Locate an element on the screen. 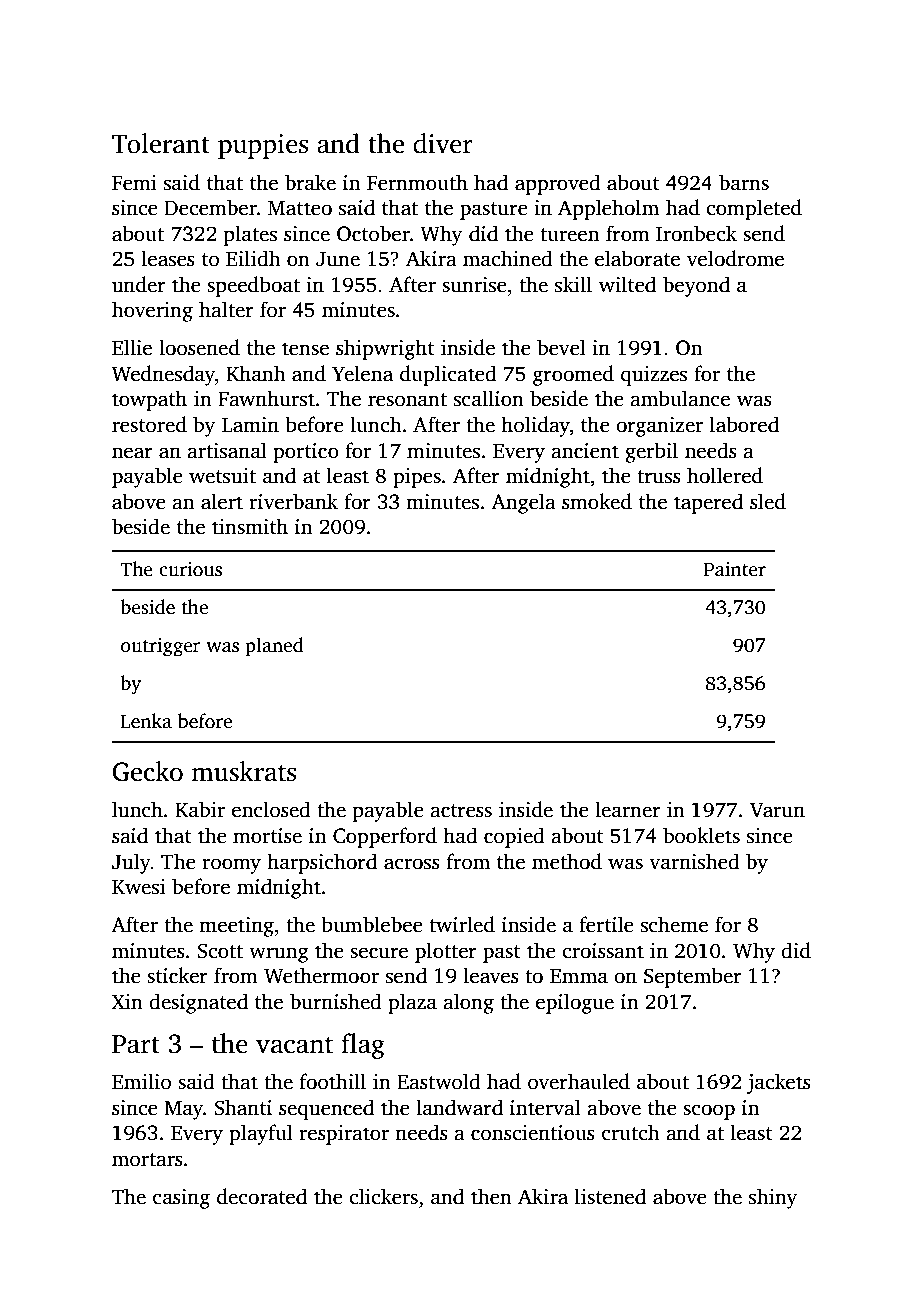  Angela is located at coordinates (523, 503).
